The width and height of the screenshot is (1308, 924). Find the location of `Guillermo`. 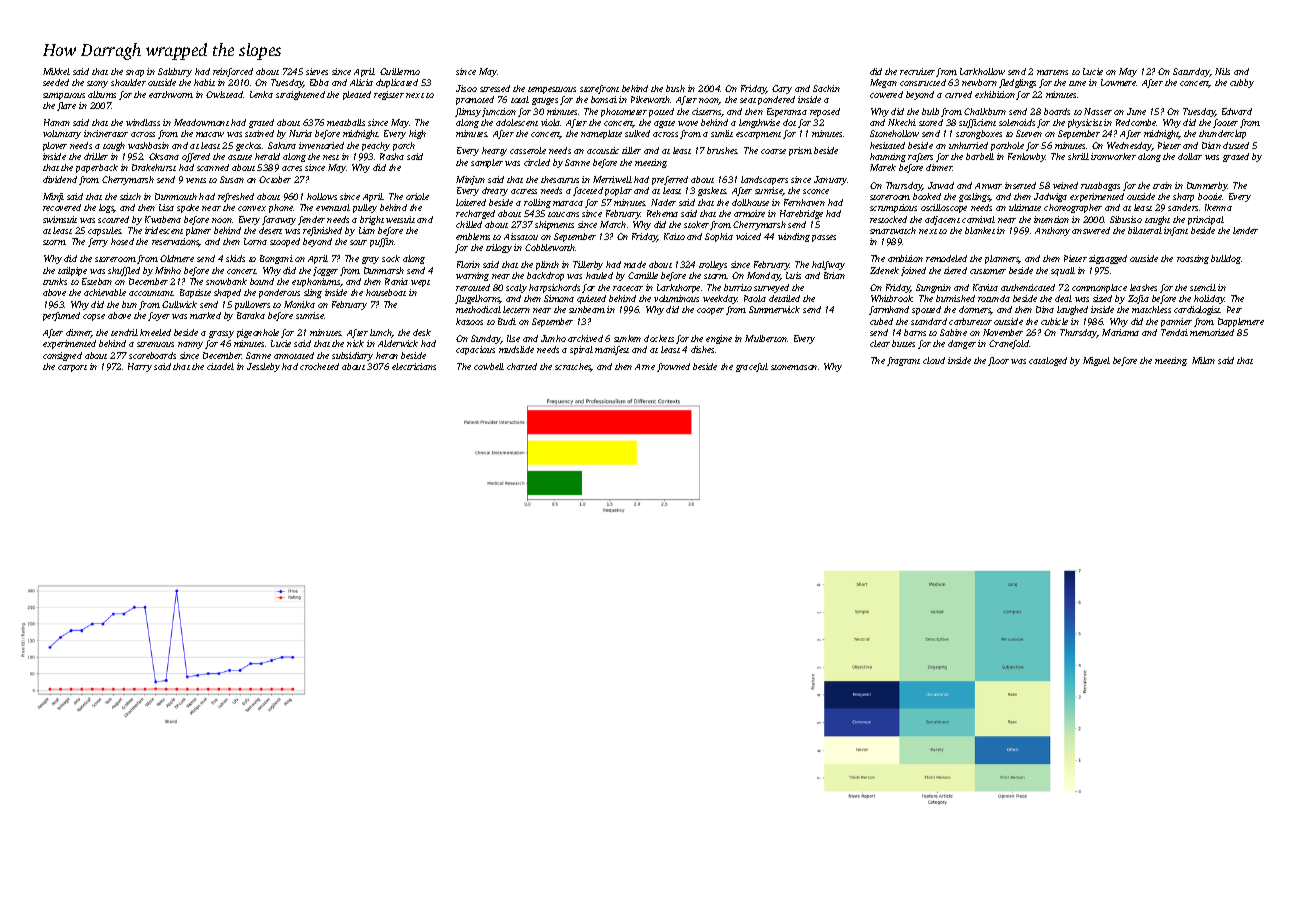

Guillermo is located at coordinates (400, 71).
